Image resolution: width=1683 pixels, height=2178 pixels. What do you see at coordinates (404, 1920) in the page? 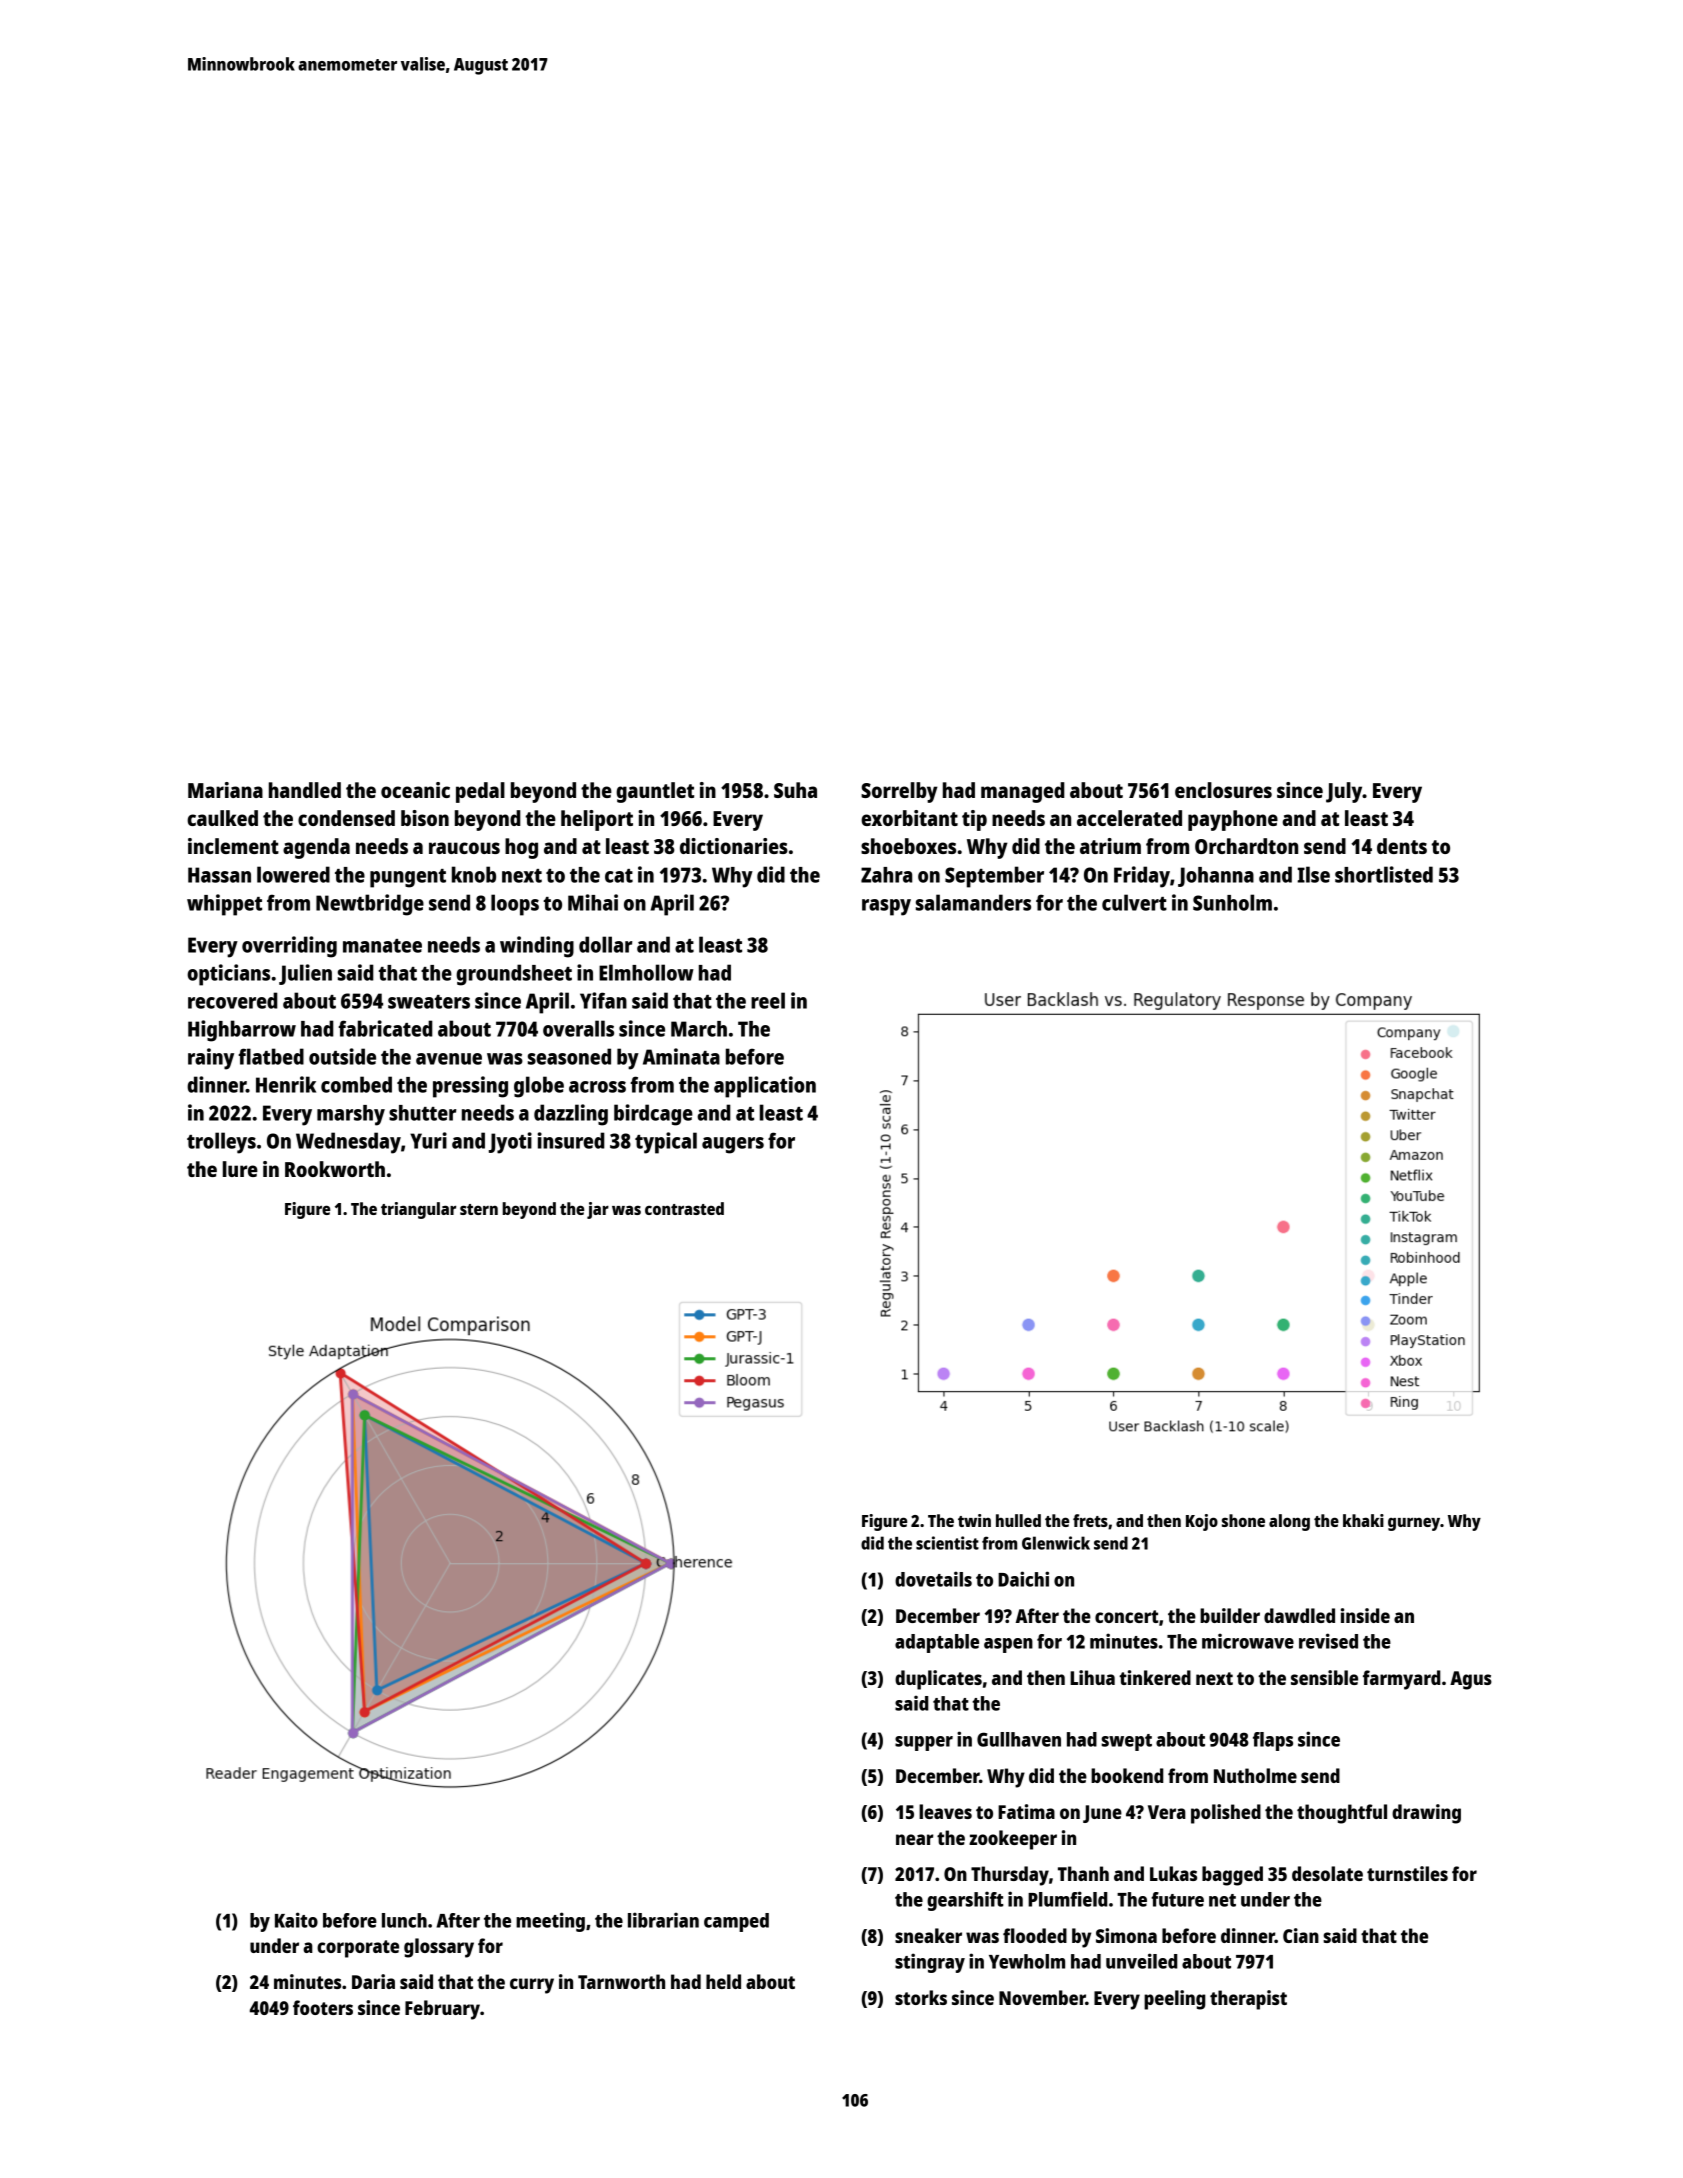
I see `lunch` at bounding box center [404, 1920].
